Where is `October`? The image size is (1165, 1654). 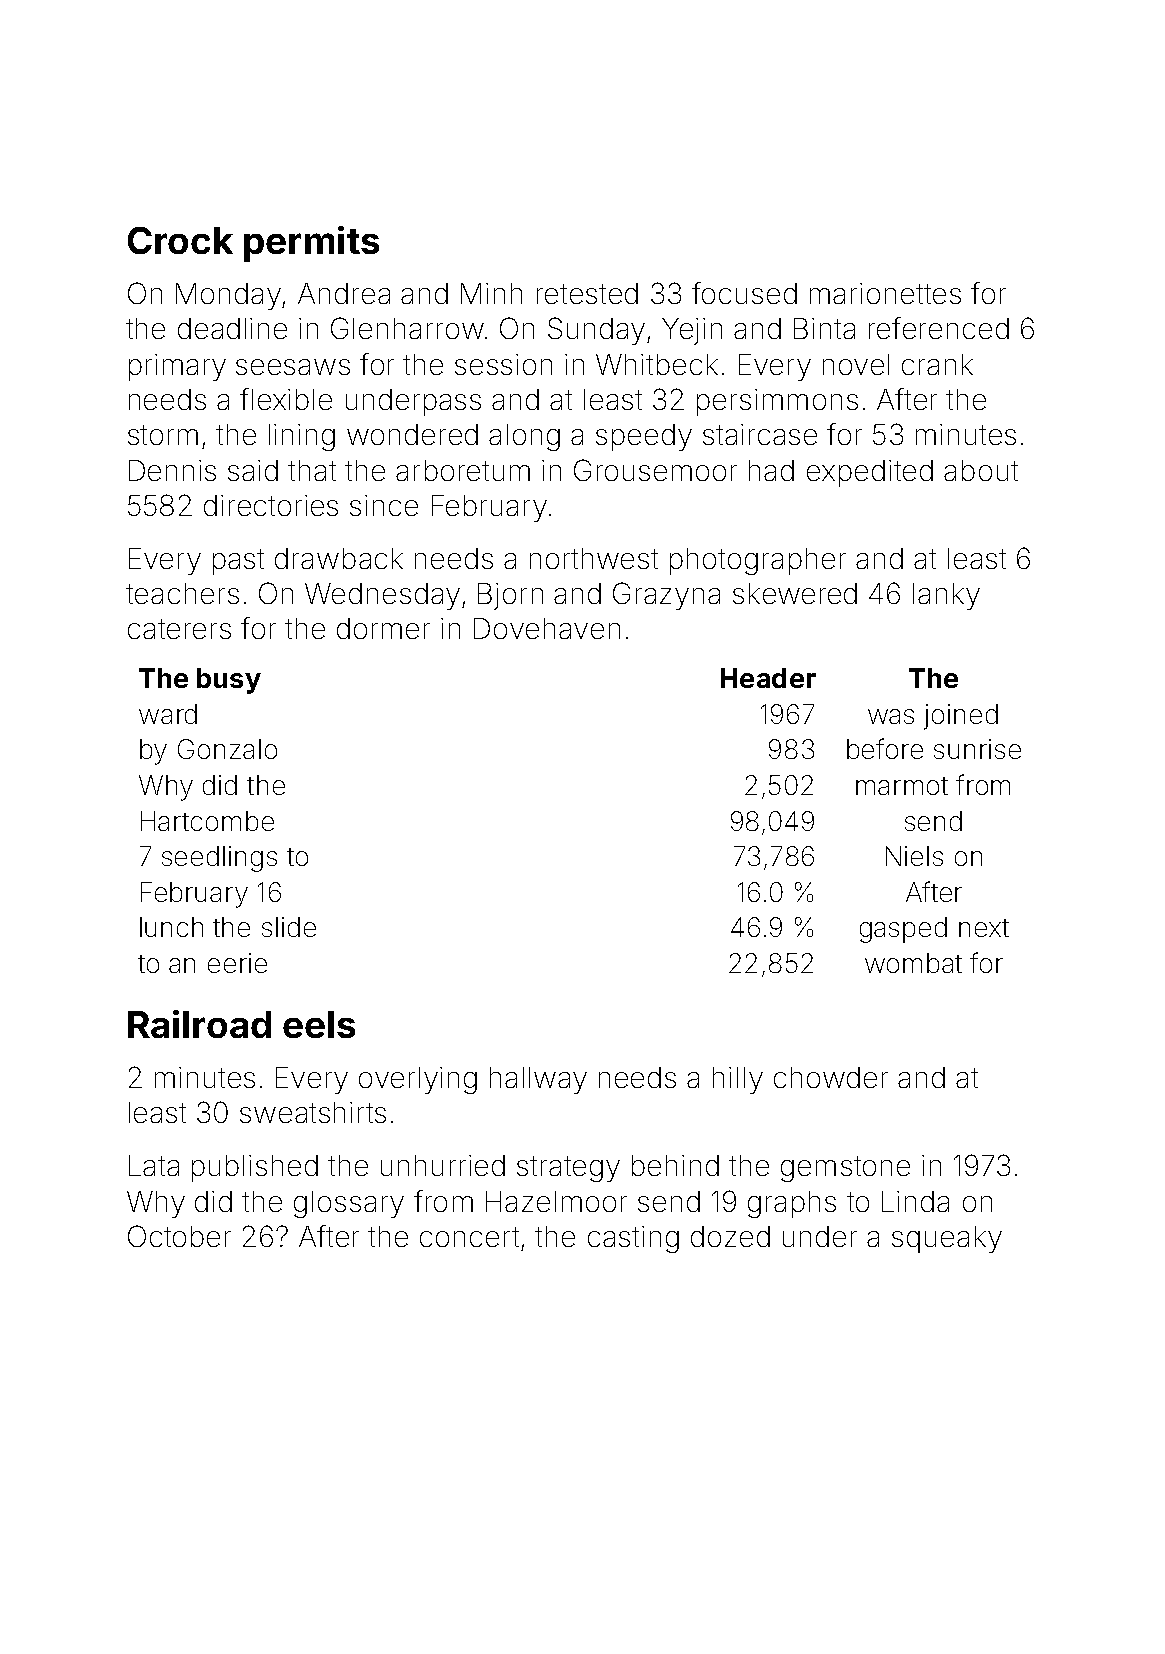 October is located at coordinates (179, 1236).
